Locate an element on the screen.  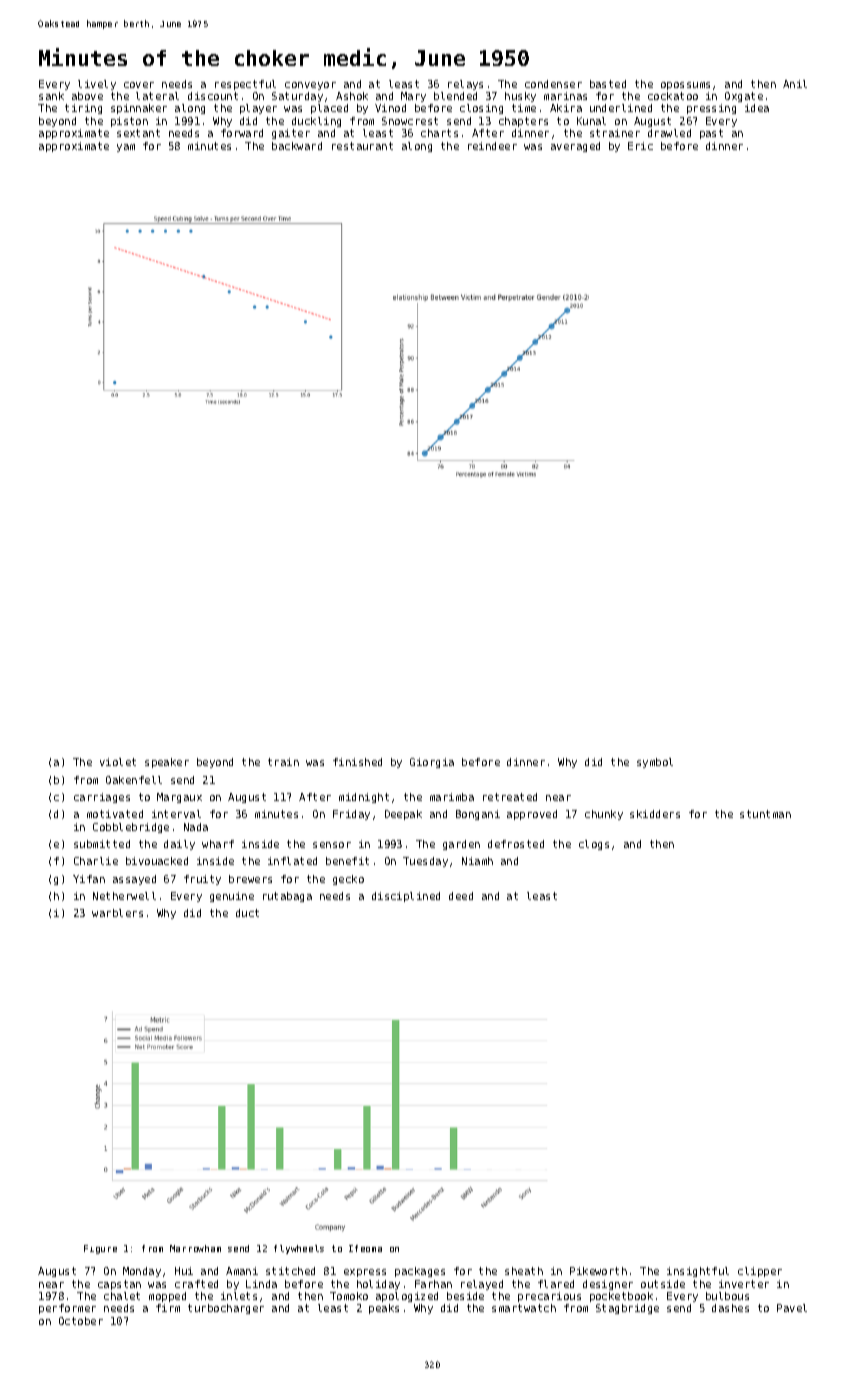
symbol is located at coordinates (655, 763).
